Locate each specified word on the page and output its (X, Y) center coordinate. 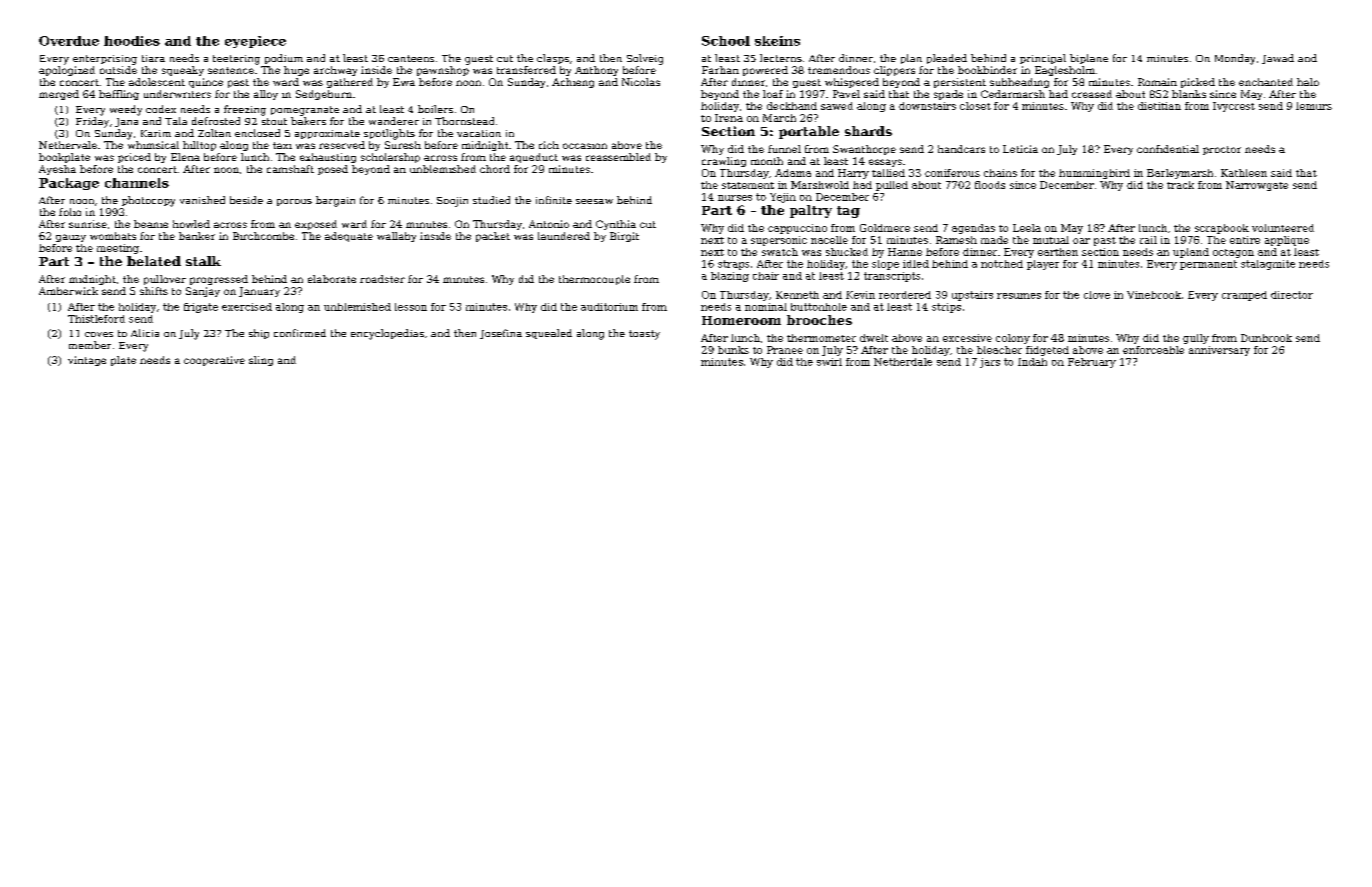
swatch (780, 252)
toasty (644, 335)
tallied (888, 173)
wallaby (396, 237)
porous (294, 202)
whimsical (153, 145)
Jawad (1278, 59)
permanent (1208, 265)
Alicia (145, 333)
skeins (777, 41)
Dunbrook (1266, 338)
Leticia (1020, 149)
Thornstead (464, 121)
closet (975, 106)
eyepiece (255, 42)
